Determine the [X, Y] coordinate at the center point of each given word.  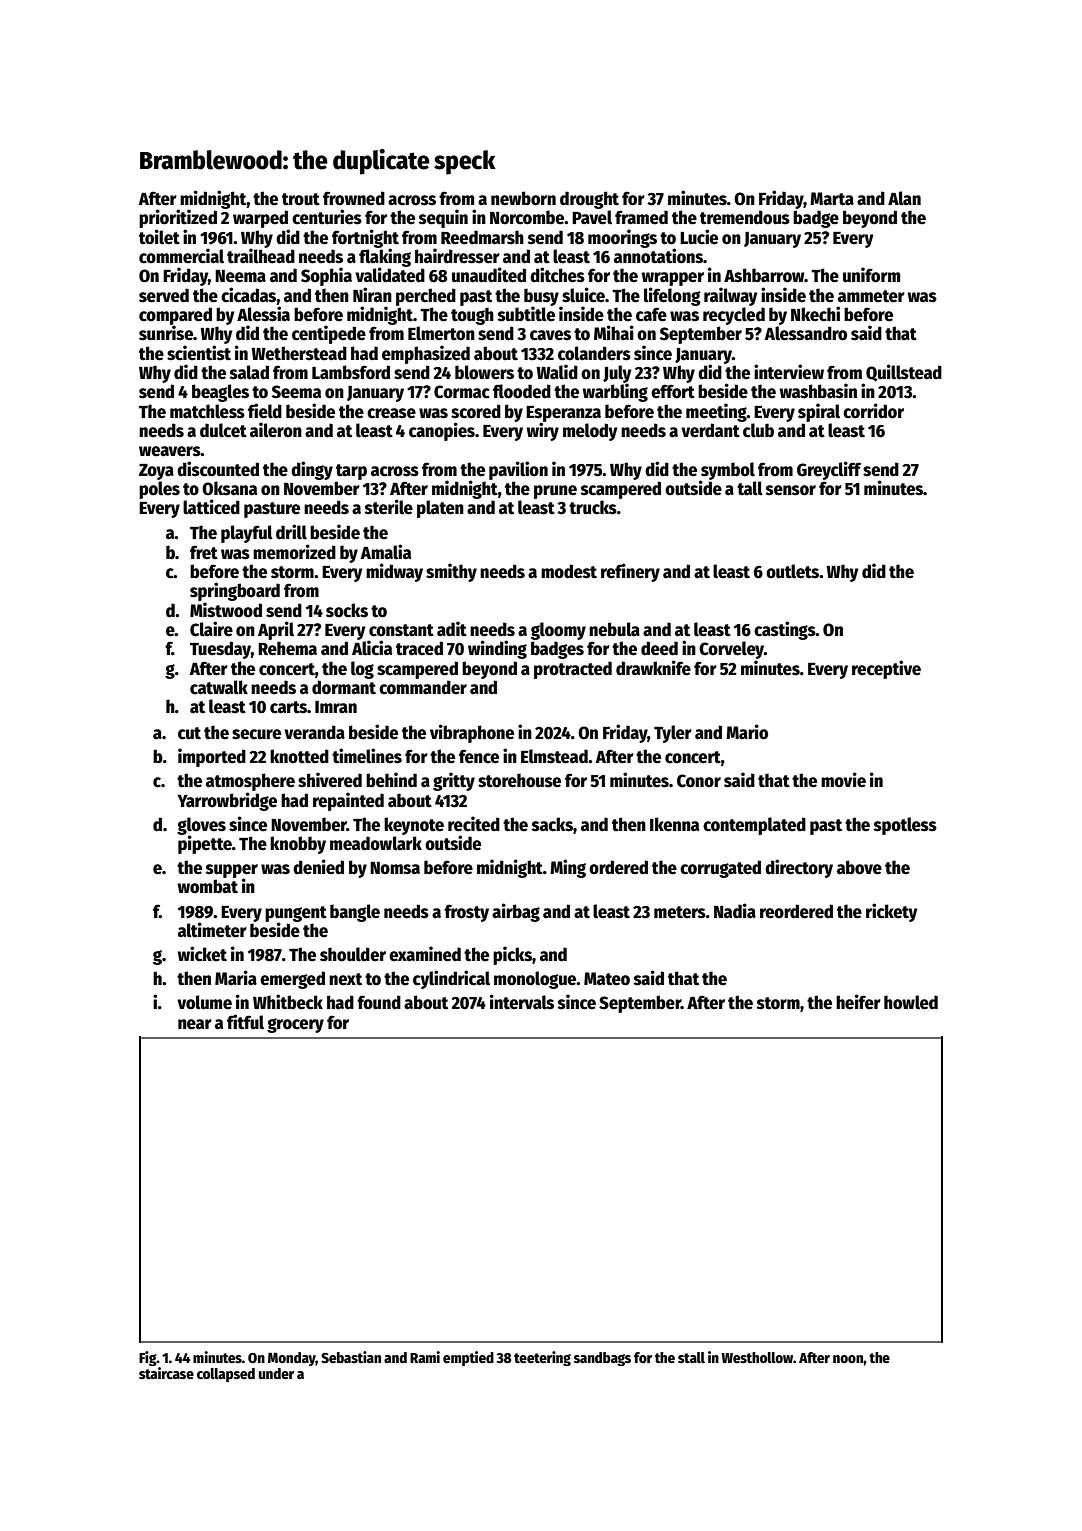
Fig [148, 1358]
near [195, 1024]
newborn [523, 198]
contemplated [754, 826]
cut [189, 733]
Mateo [607, 979]
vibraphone [472, 733]
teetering [542, 1358]
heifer [858, 1002]
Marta [832, 199]
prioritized [178, 218]
